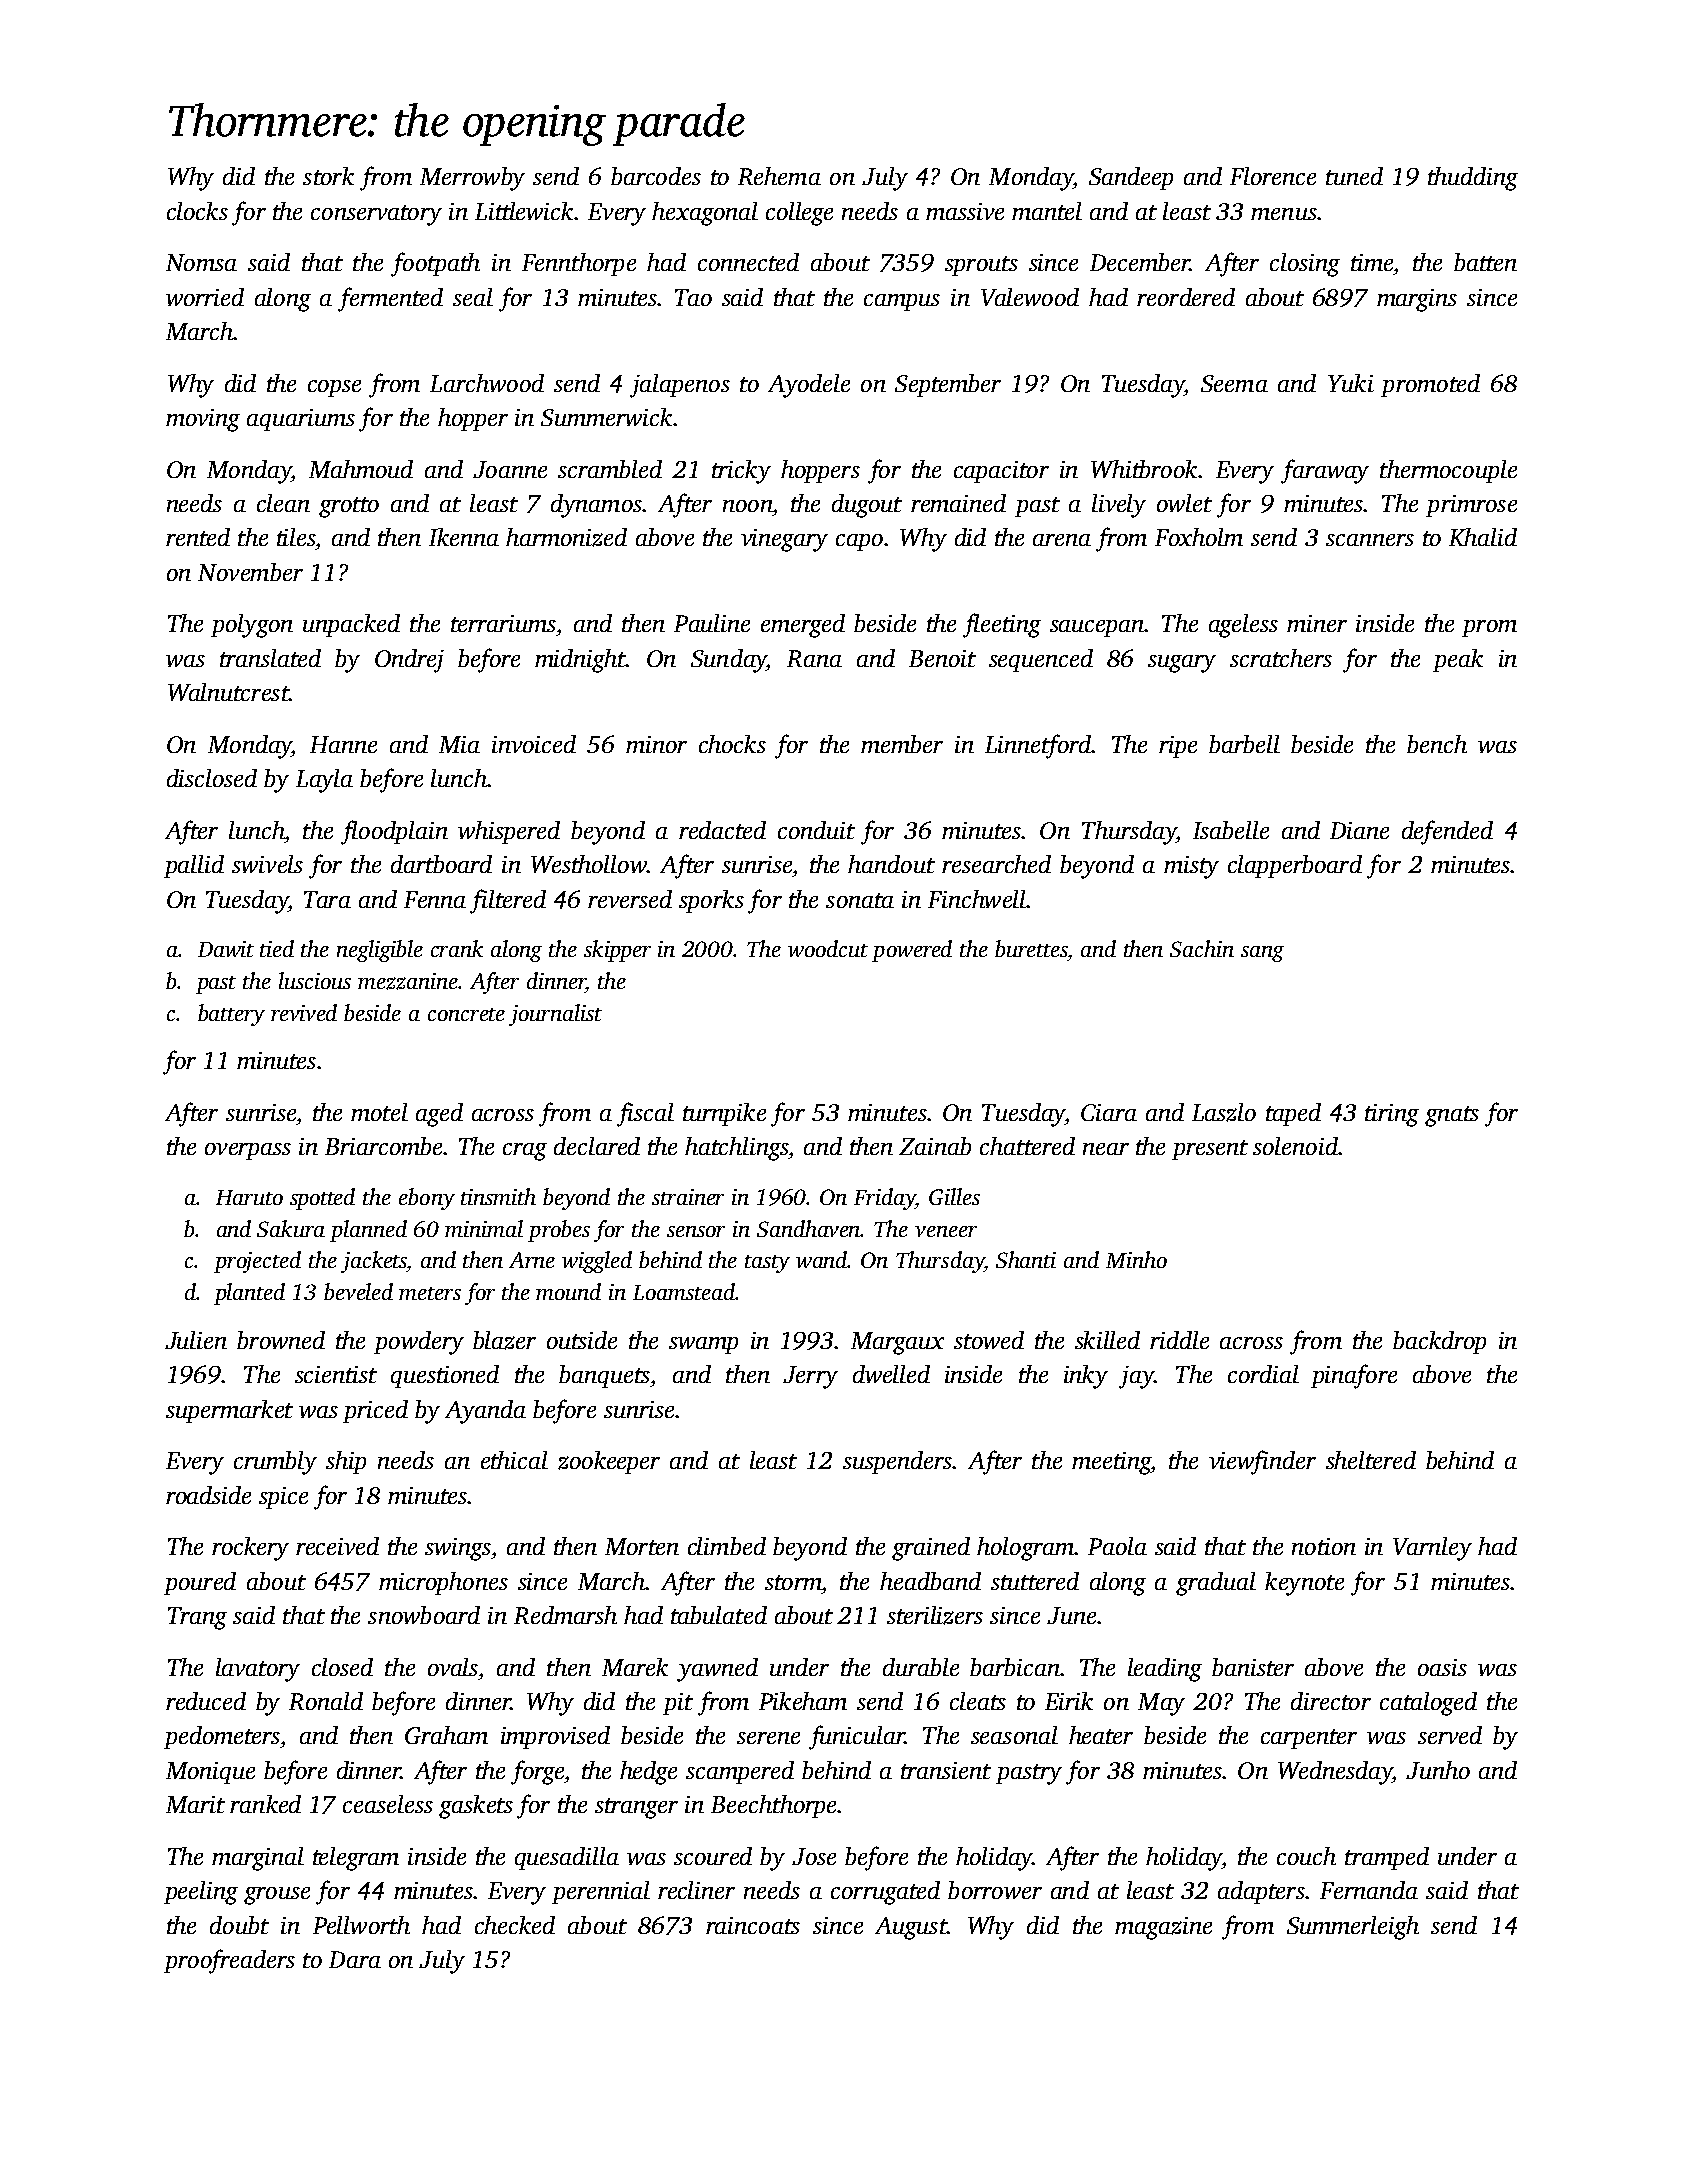  What do you see at coordinates (1369, 1890) in the screenshot?
I see `Fernanda` at bounding box center [1369, 1890].
